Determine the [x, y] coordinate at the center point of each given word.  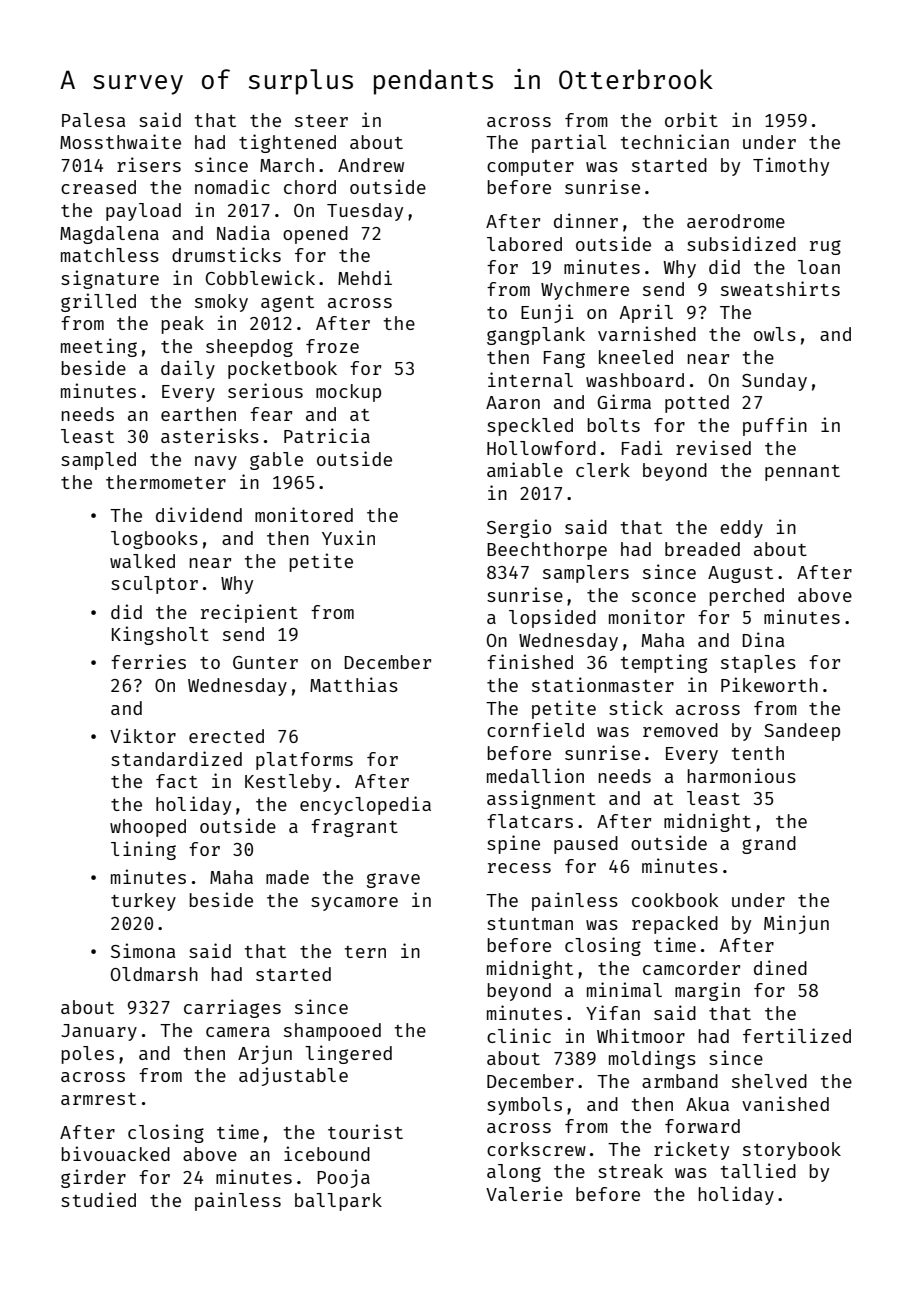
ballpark [338, 1202]
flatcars [530, 821]
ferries [148, 661]
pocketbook [282, 370]
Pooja [343, 1178]
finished [530, 661]
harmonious [742, 775]
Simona [143, 950]
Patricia [327, 435]
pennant [802, 473]
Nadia [243, 232]
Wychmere [585, 291]
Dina [763, 639]
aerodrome [736, 221]
